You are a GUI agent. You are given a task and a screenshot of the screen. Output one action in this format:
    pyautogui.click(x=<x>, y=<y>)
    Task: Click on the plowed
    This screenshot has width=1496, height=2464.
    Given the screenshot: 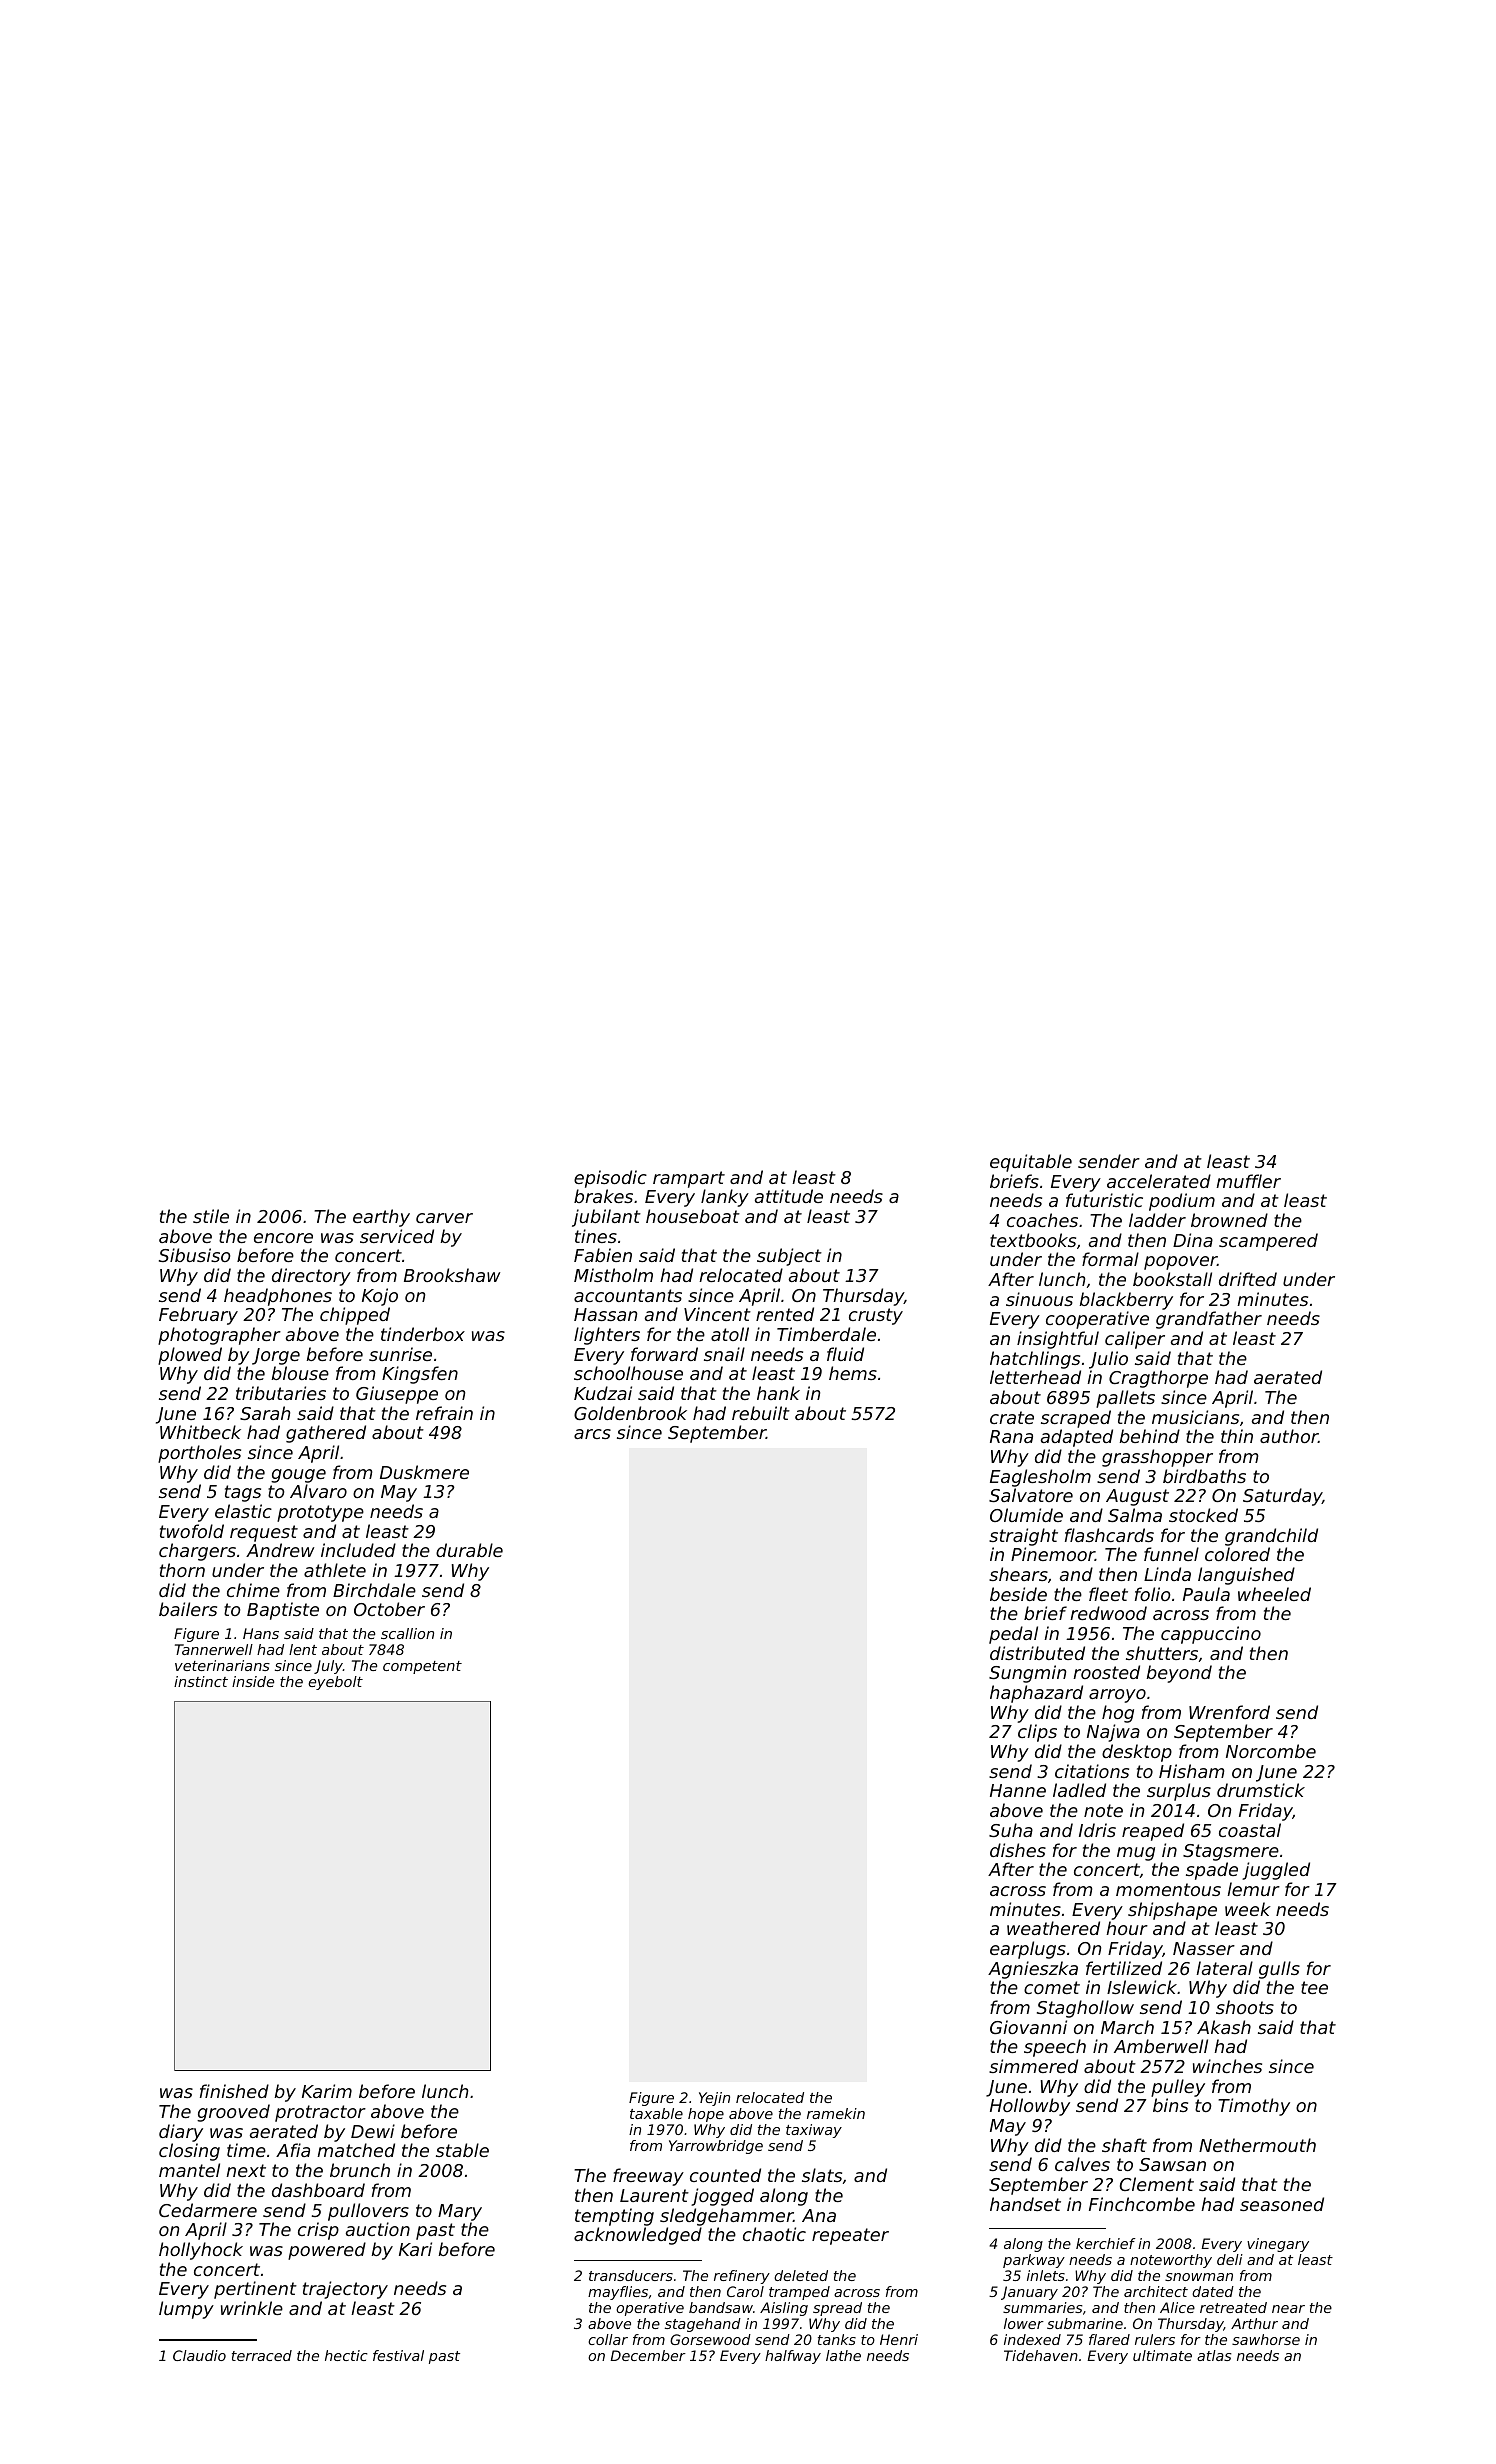 What is the action you would take?
    pyautogui.click(x=190, y=1356)
